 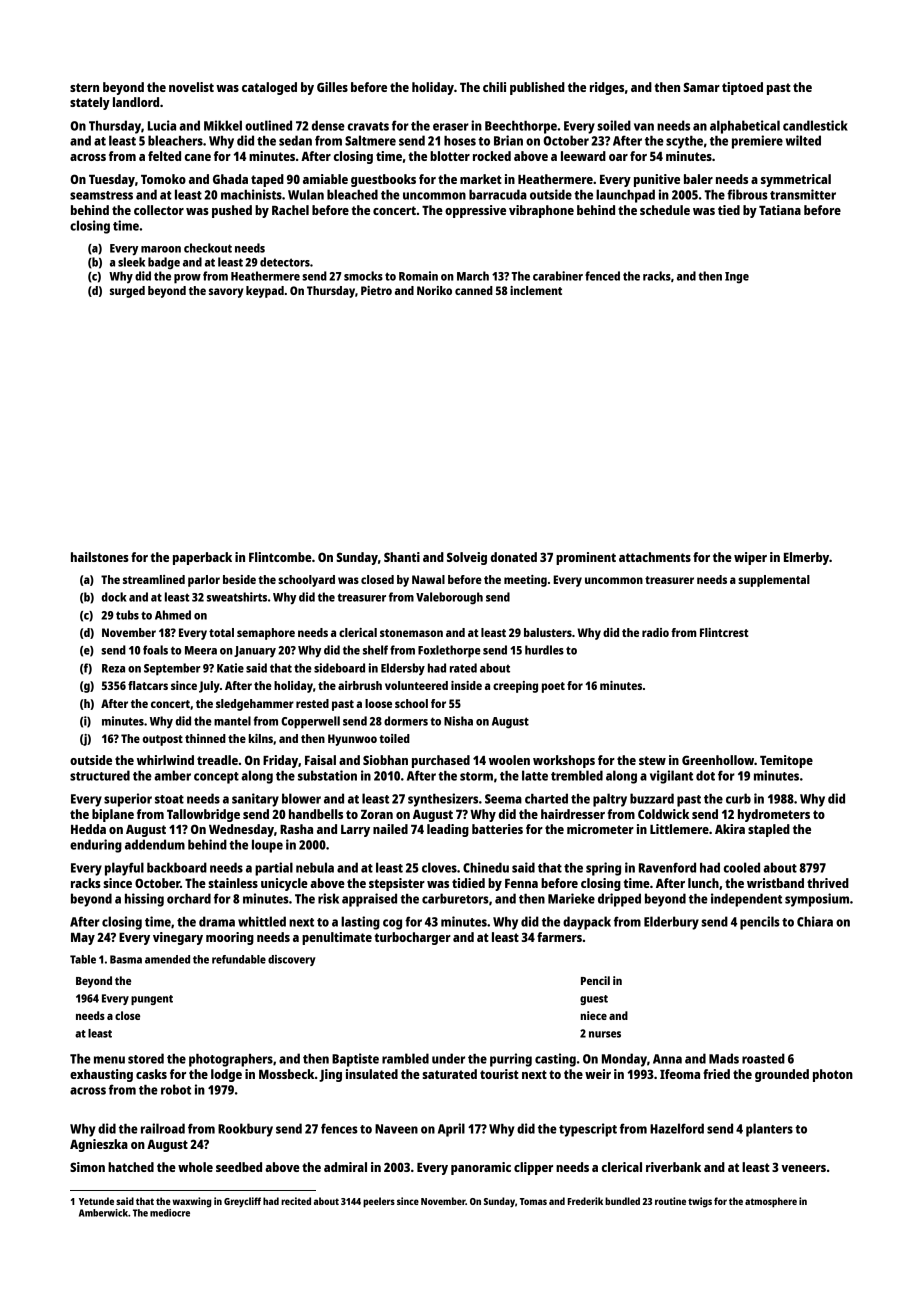 I want to click on Romain, so click(x=418, y=276).
